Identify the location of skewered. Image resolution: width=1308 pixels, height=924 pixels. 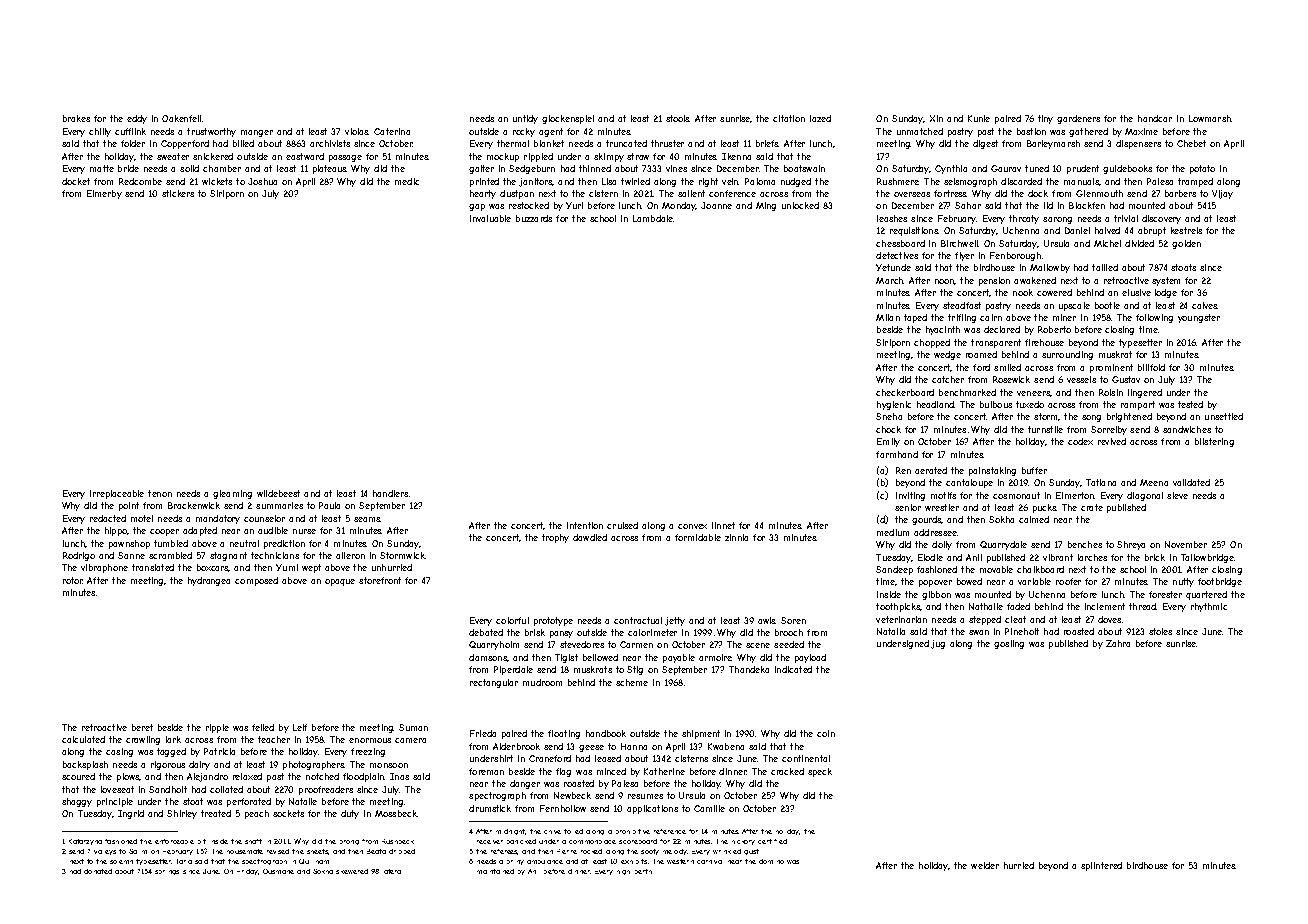
(352, 871).
